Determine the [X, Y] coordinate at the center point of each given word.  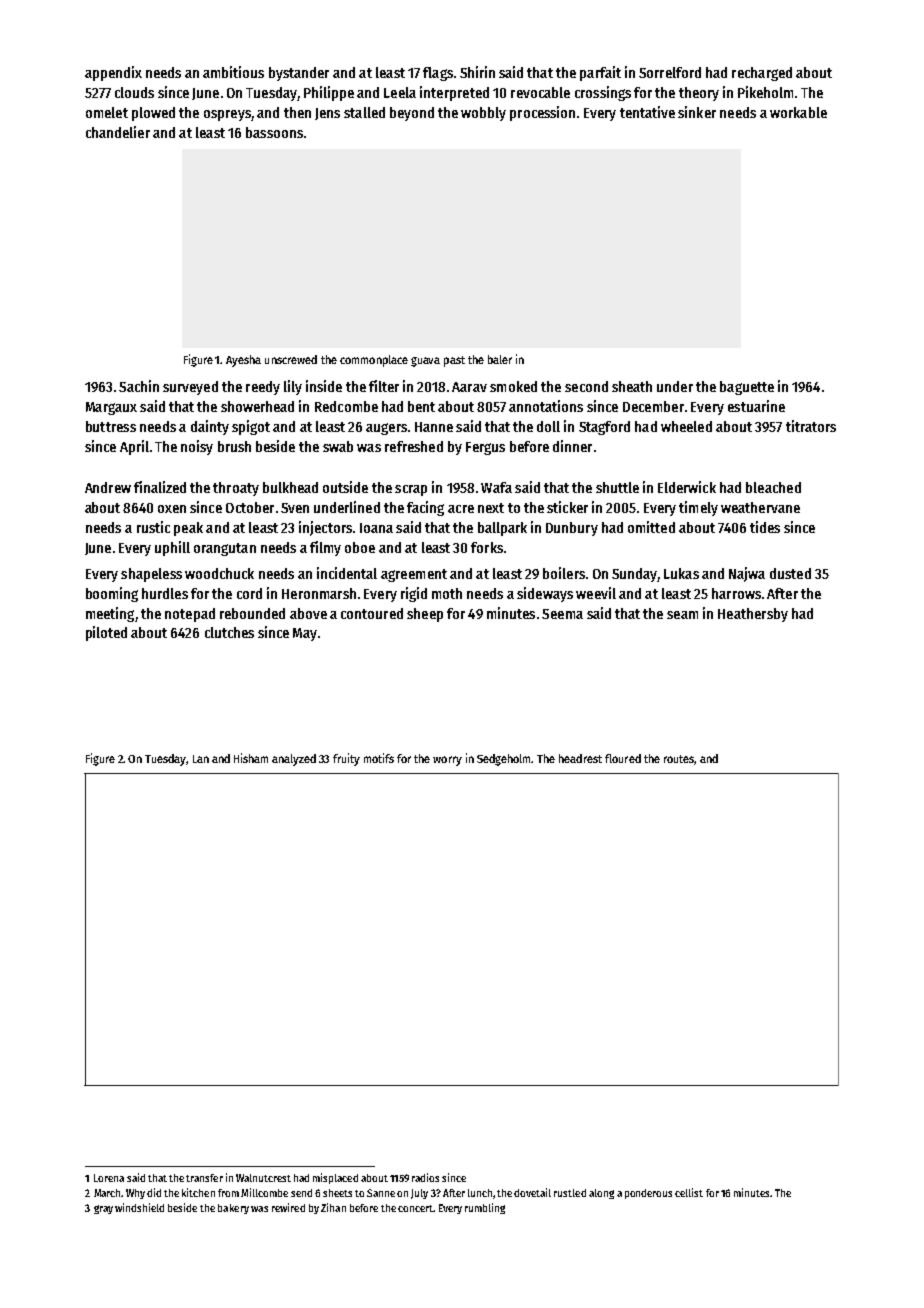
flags [438, 74]
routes [679, 760]
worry [447, 761]
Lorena [109, 1178]
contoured [372, 613]
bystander [299, 74]
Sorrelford [670, 72]
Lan [201, 759]
